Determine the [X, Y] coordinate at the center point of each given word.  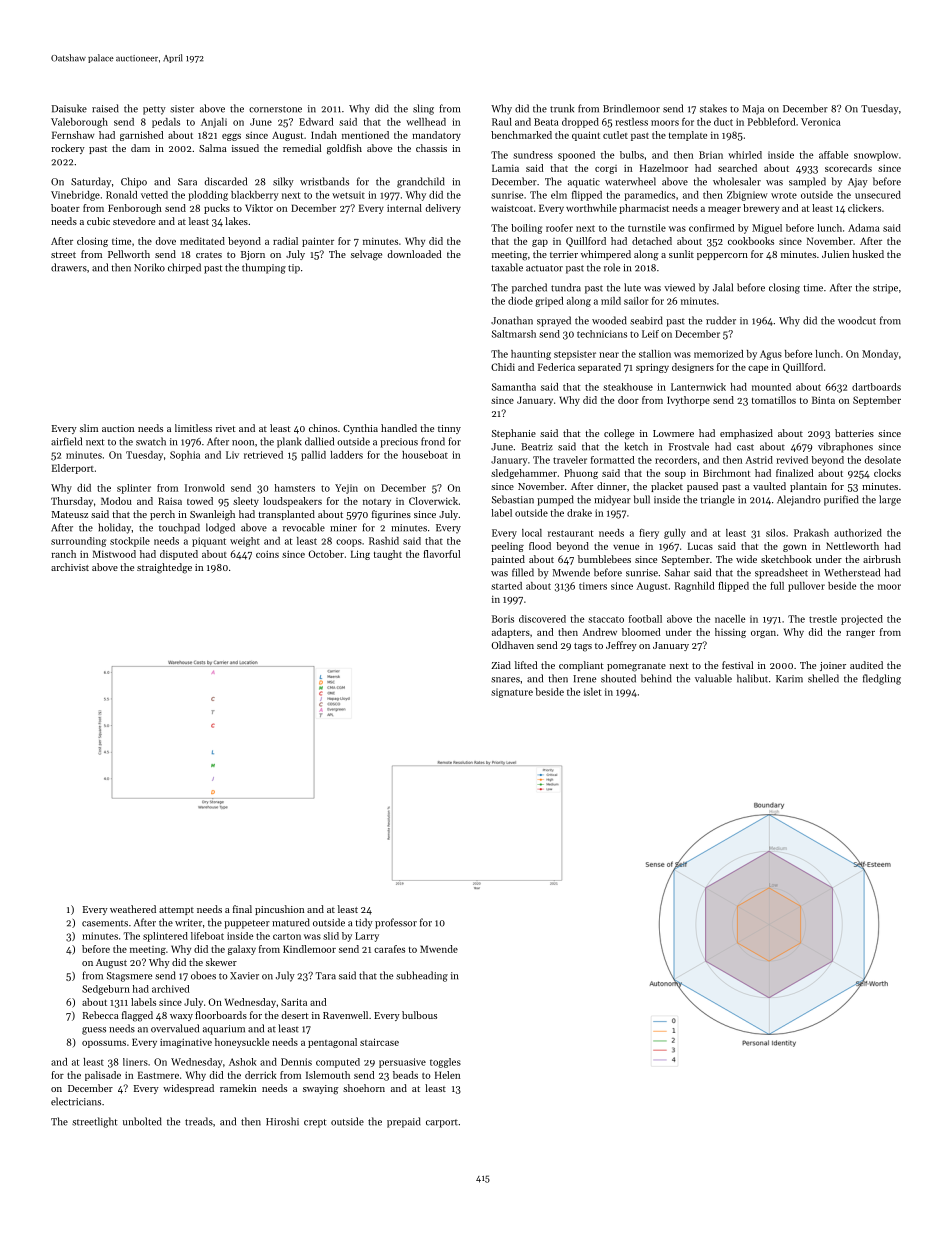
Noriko [149, 267]
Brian [711, 155]
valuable [713, 678]
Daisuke [69, 108]
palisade [103, 1076]
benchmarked [521, 135]
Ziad [501, 665]
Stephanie [514, 434]
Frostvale [689, 446]
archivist [70, 567]
